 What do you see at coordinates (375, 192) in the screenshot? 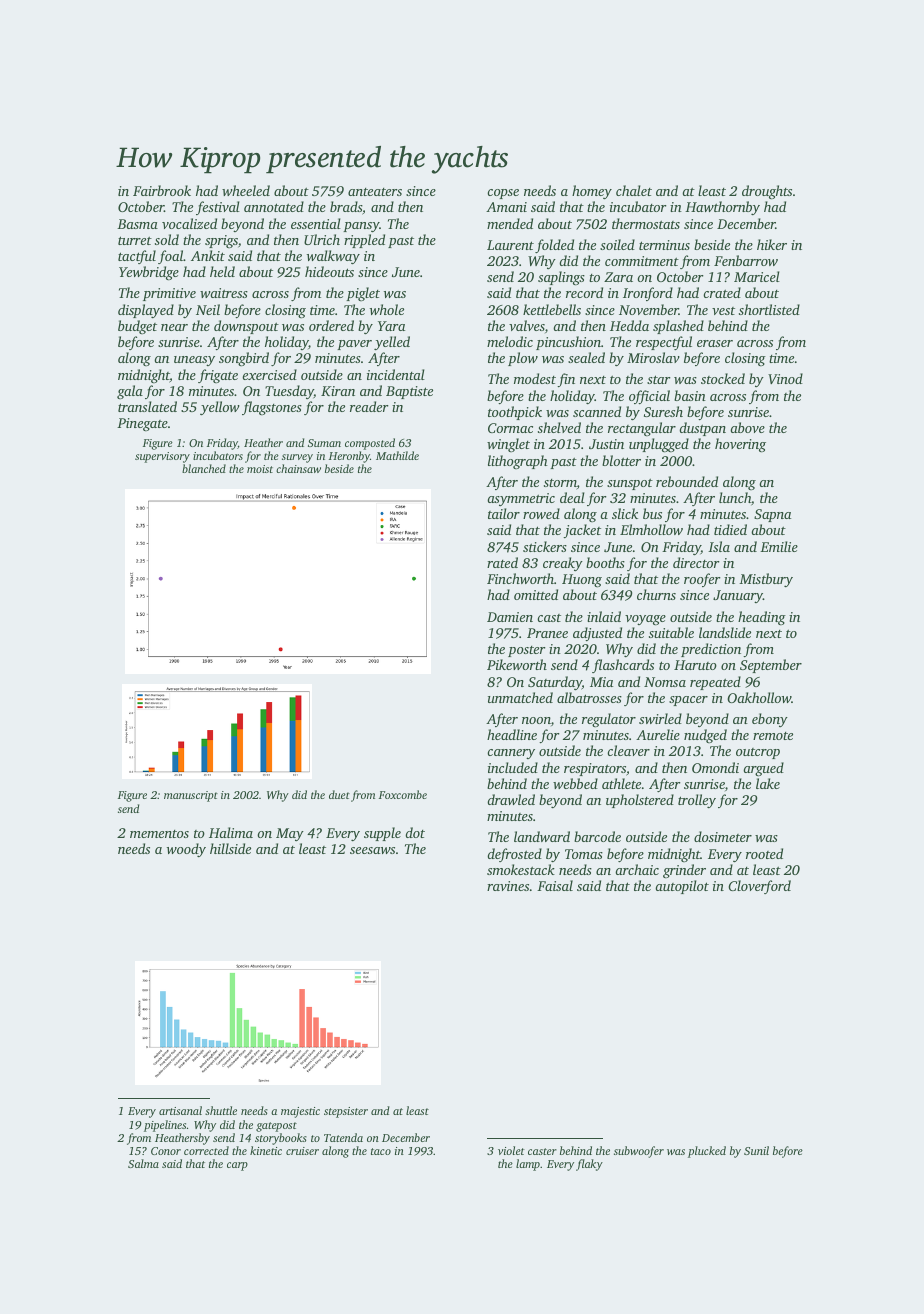
I see `anteaters` at bounding box center [375, 192].
